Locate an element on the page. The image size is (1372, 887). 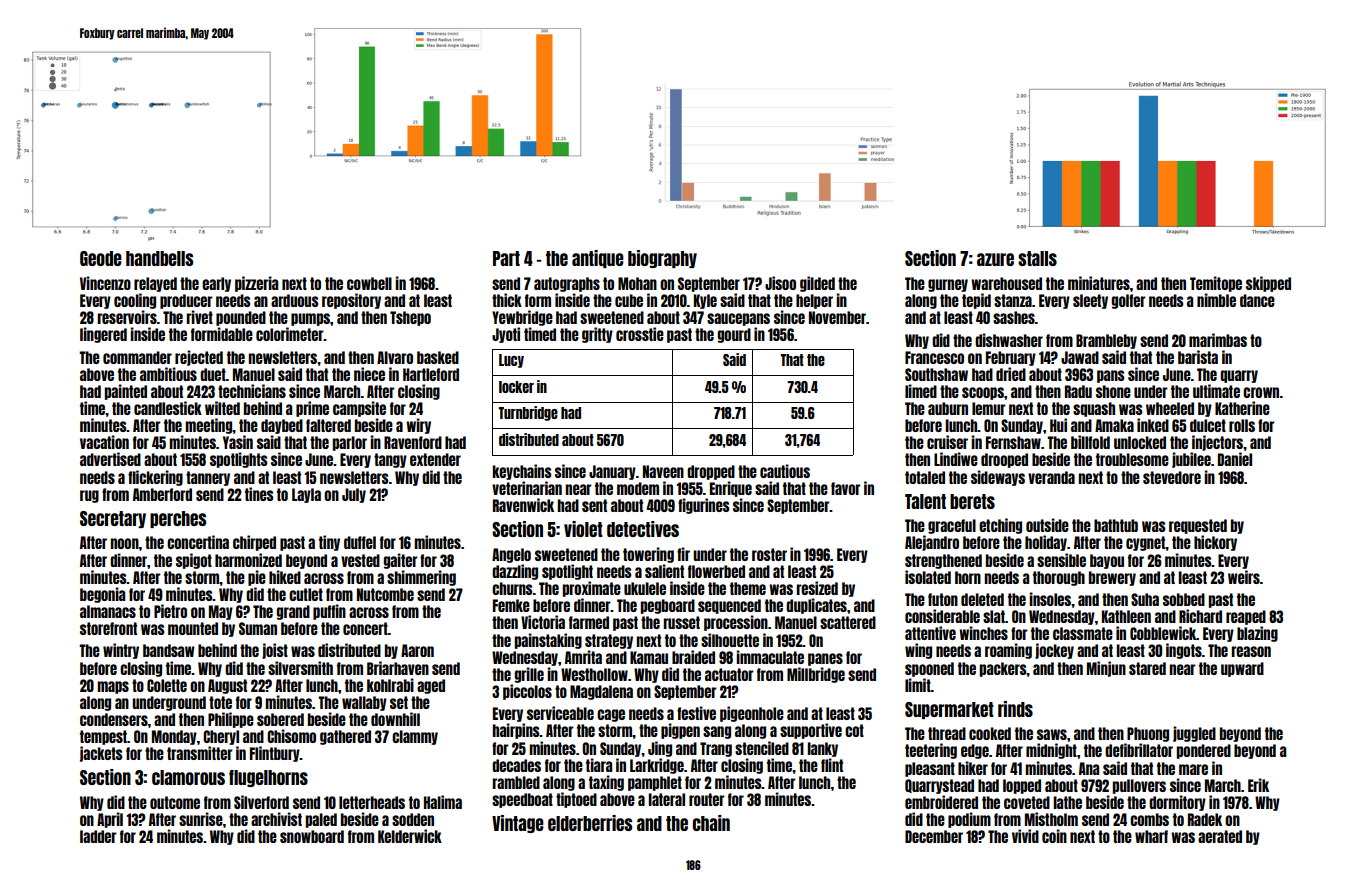
Minjun is located at coordinates (1106, 669).
